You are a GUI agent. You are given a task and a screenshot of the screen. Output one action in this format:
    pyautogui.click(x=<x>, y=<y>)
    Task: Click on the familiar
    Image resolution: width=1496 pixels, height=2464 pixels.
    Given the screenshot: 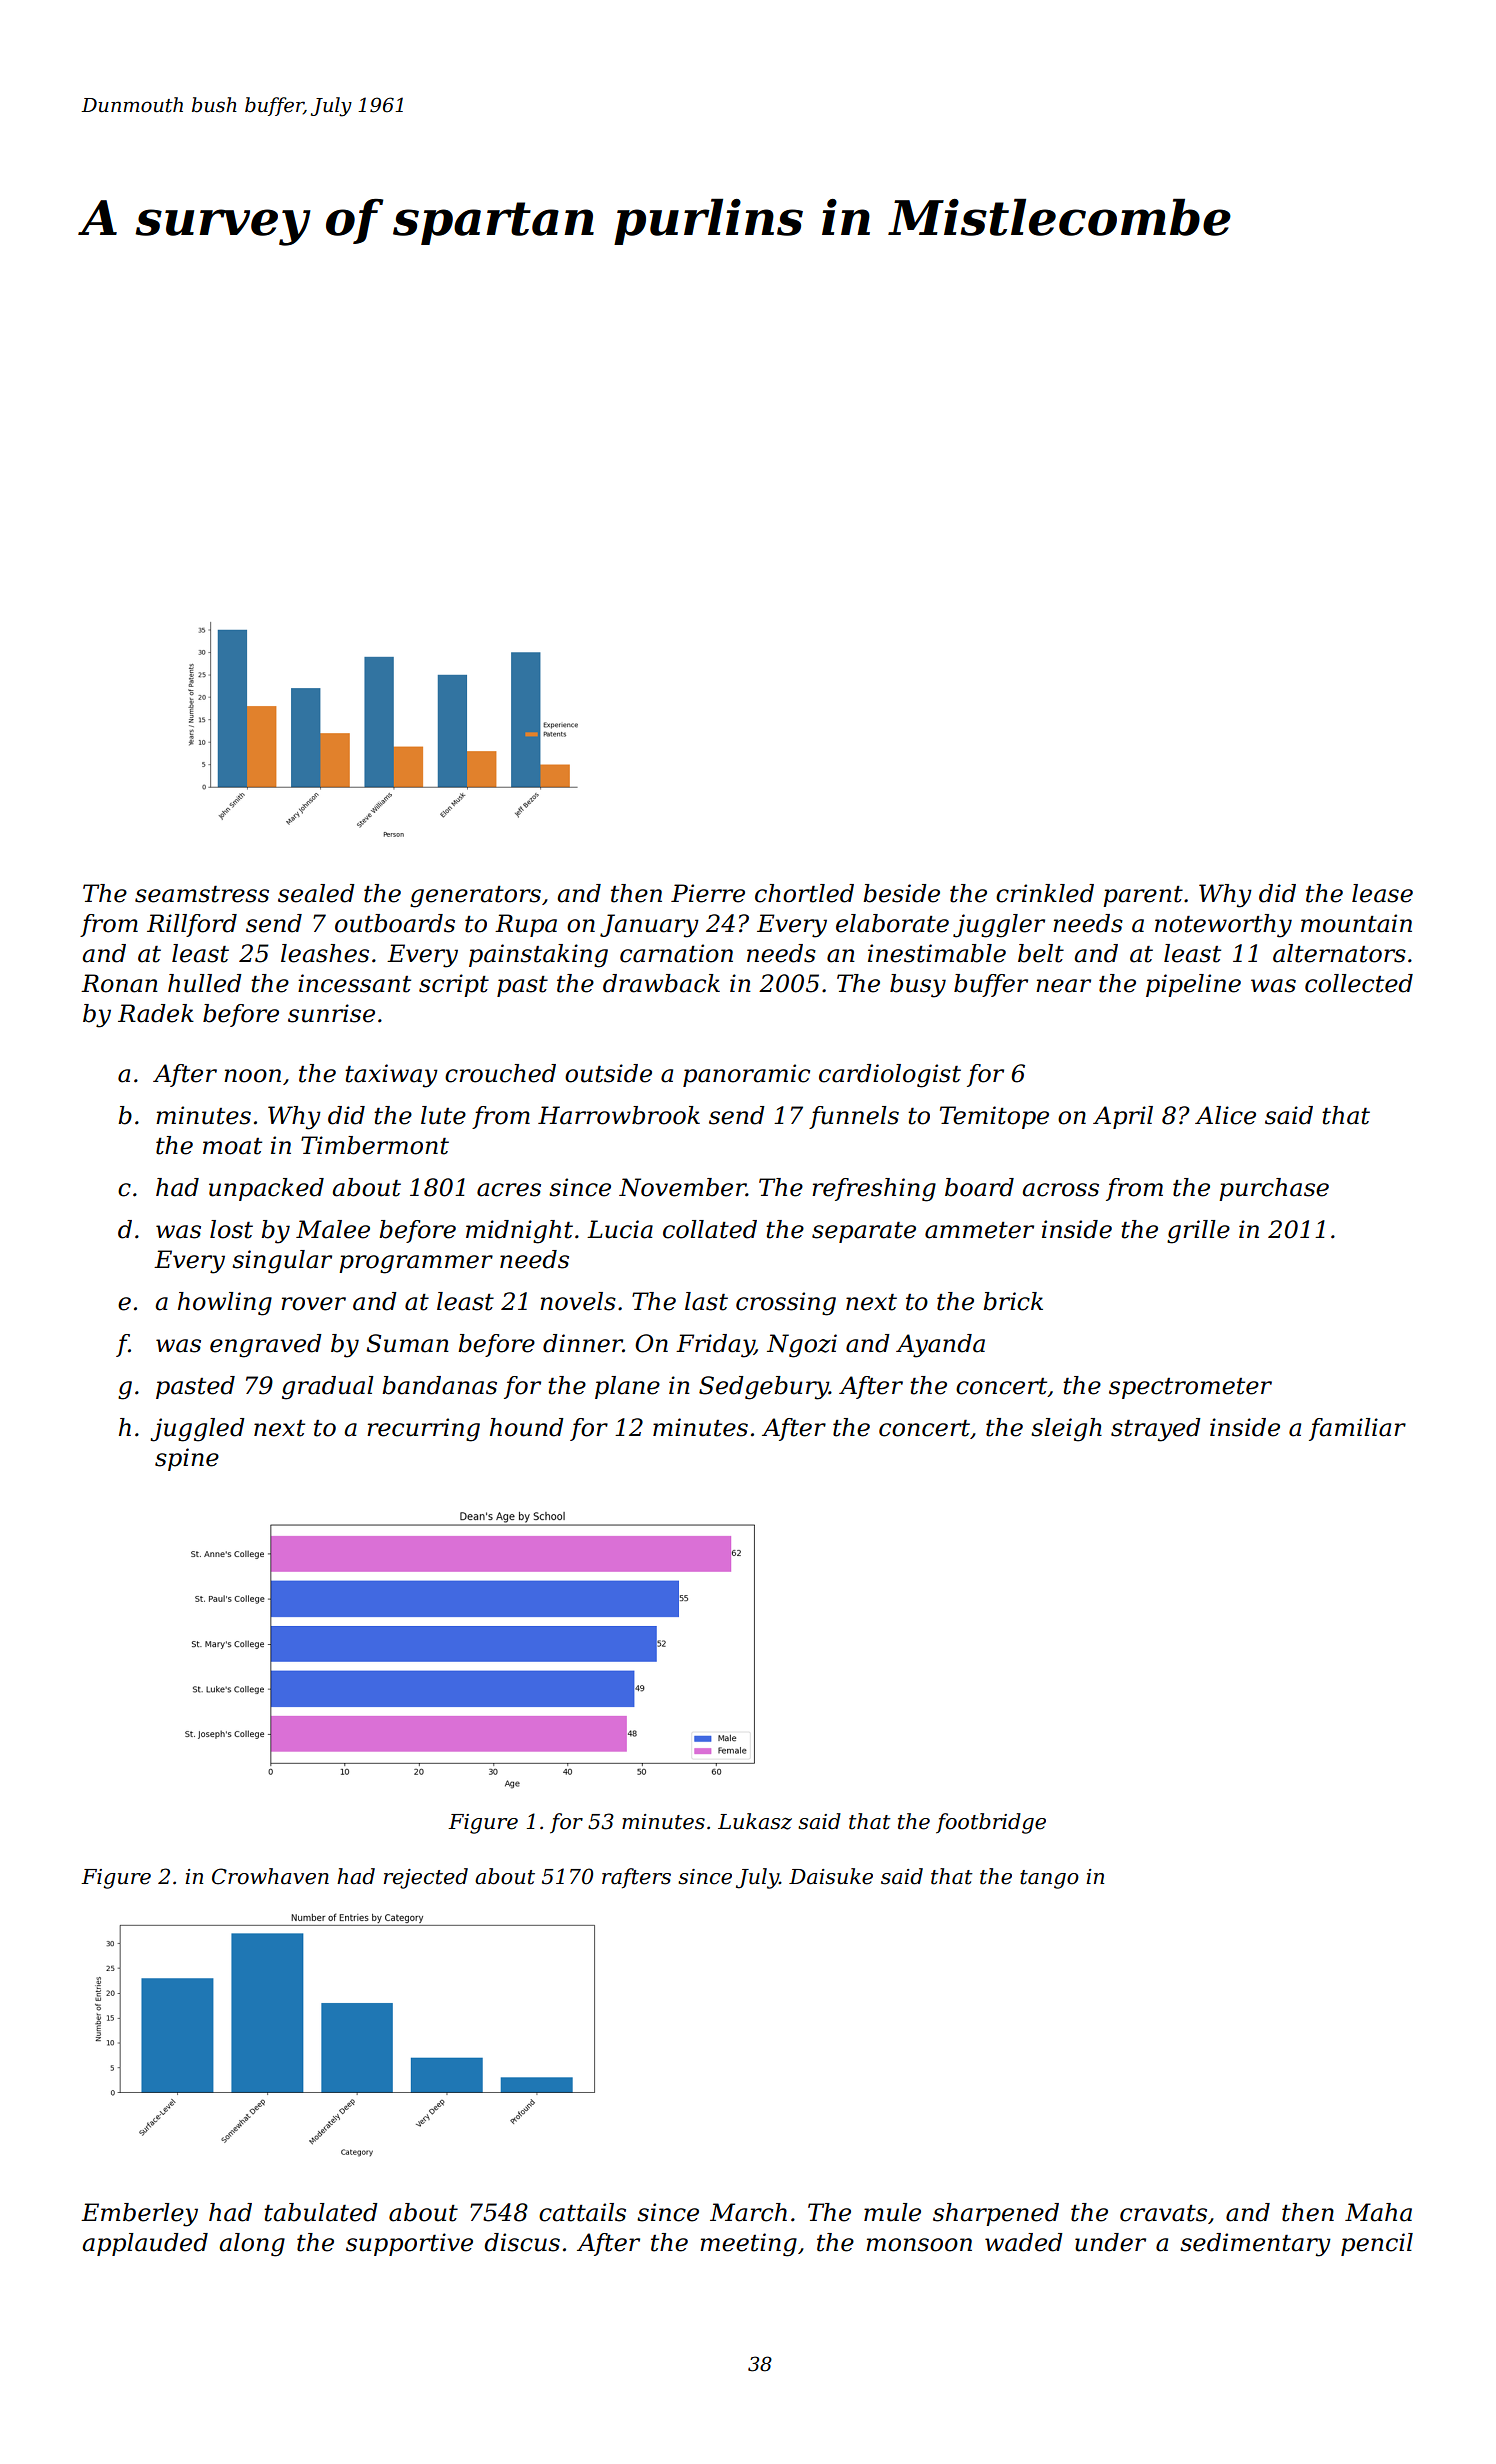 What is the action you would take?
    pyautogui.click(x=1357, y=1429)
